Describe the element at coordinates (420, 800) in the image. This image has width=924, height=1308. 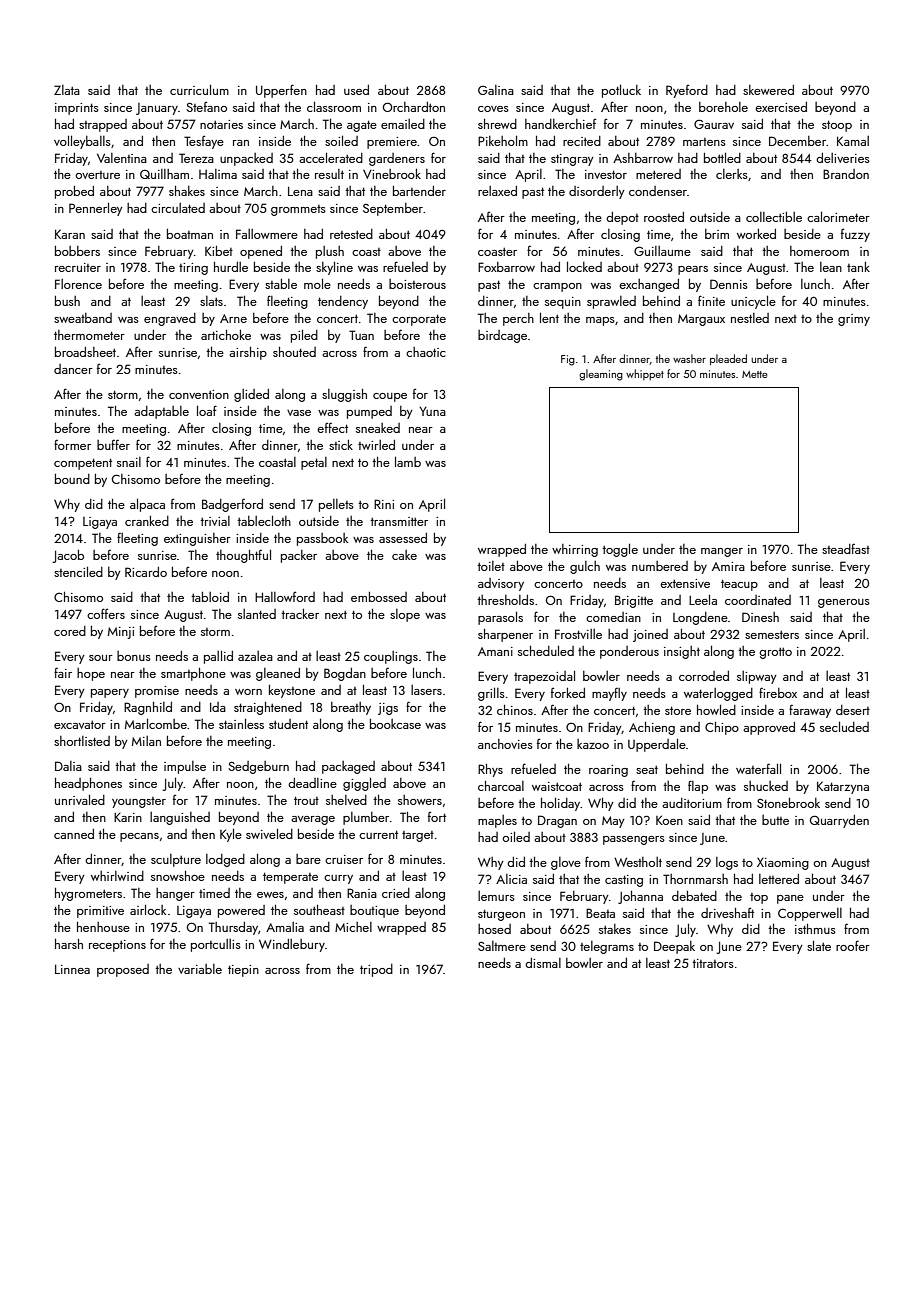
I see `showers` at that location.
